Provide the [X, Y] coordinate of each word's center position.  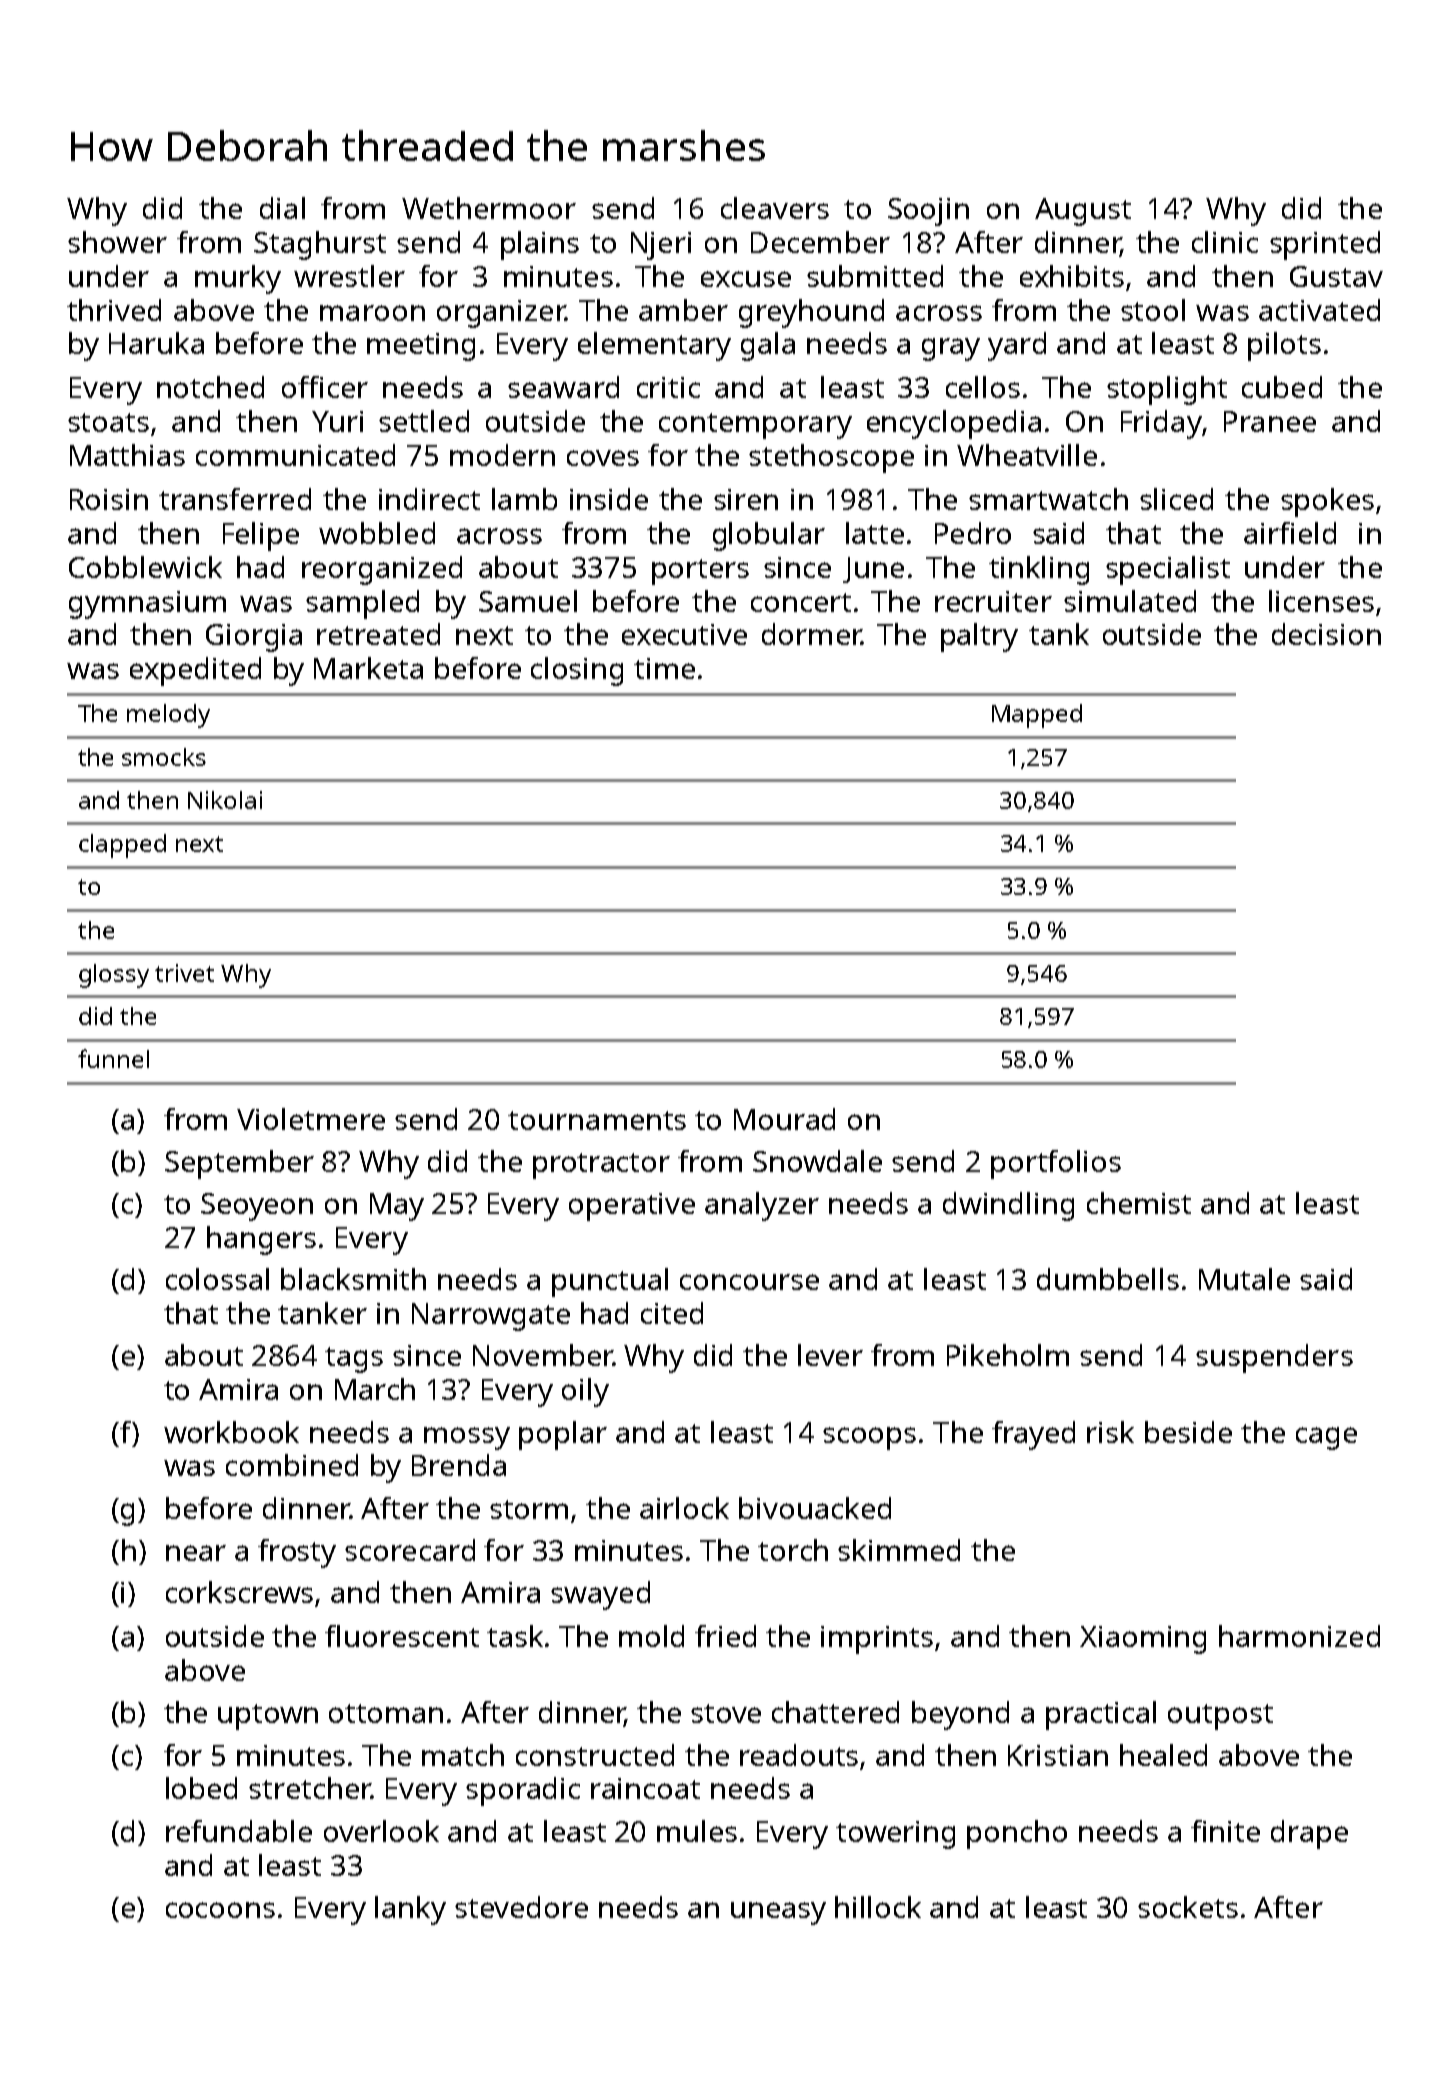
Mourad [784, 1119]
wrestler [349, 276]
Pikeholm [1008, 1355]
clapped [122, 846]
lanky [410, 1910]
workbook [231, 1432]
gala [768, 346]
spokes [1327, 502]
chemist [1139, 1203]
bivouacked [815, 1508]
